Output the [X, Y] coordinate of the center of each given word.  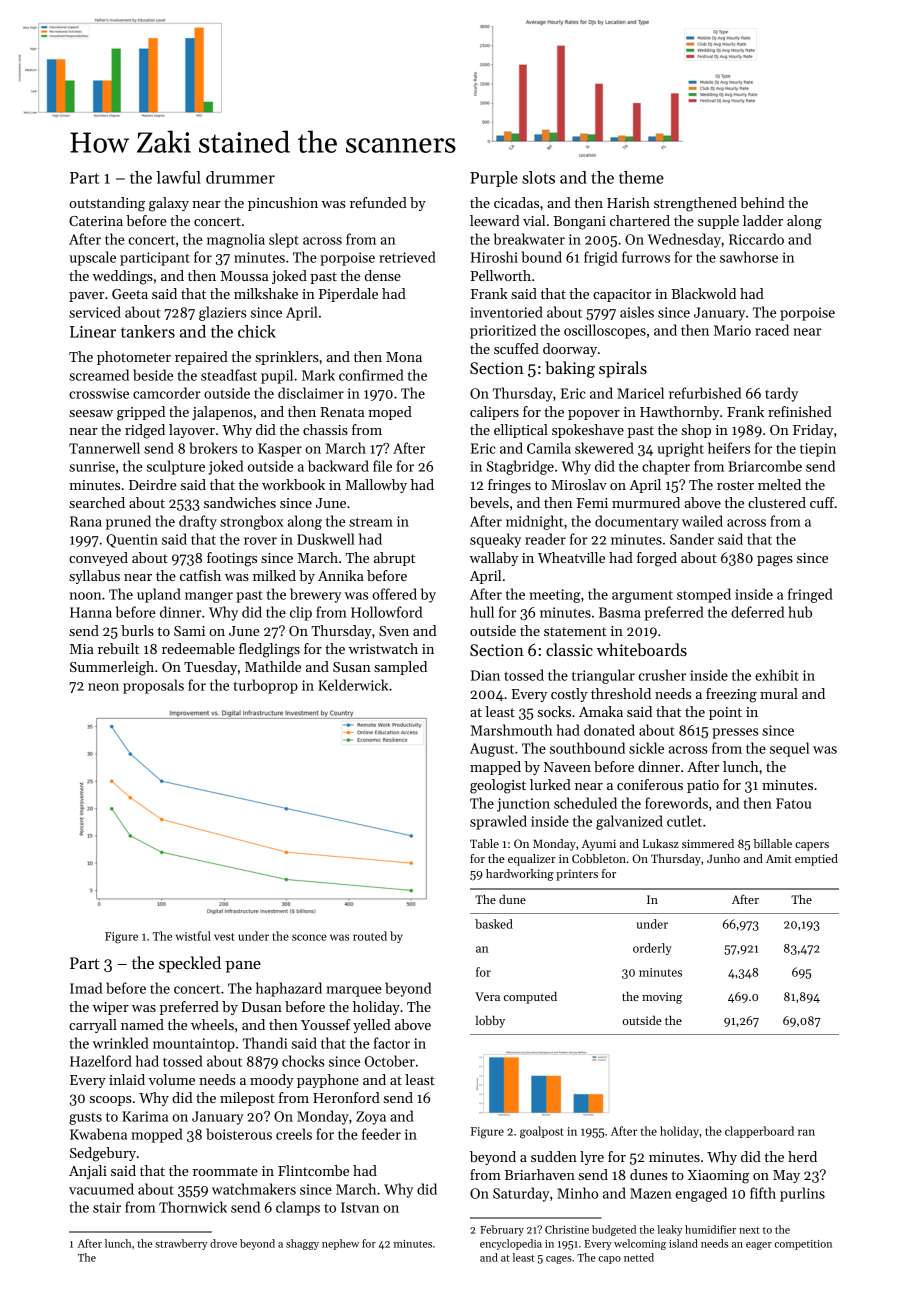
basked [494, 924]
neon [103, 687]
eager [759, 1246]
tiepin [818, 450]
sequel [789, 749]
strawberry [181, 1244]
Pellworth [501, 275]
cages [559, 1260]
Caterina [96, 221]
